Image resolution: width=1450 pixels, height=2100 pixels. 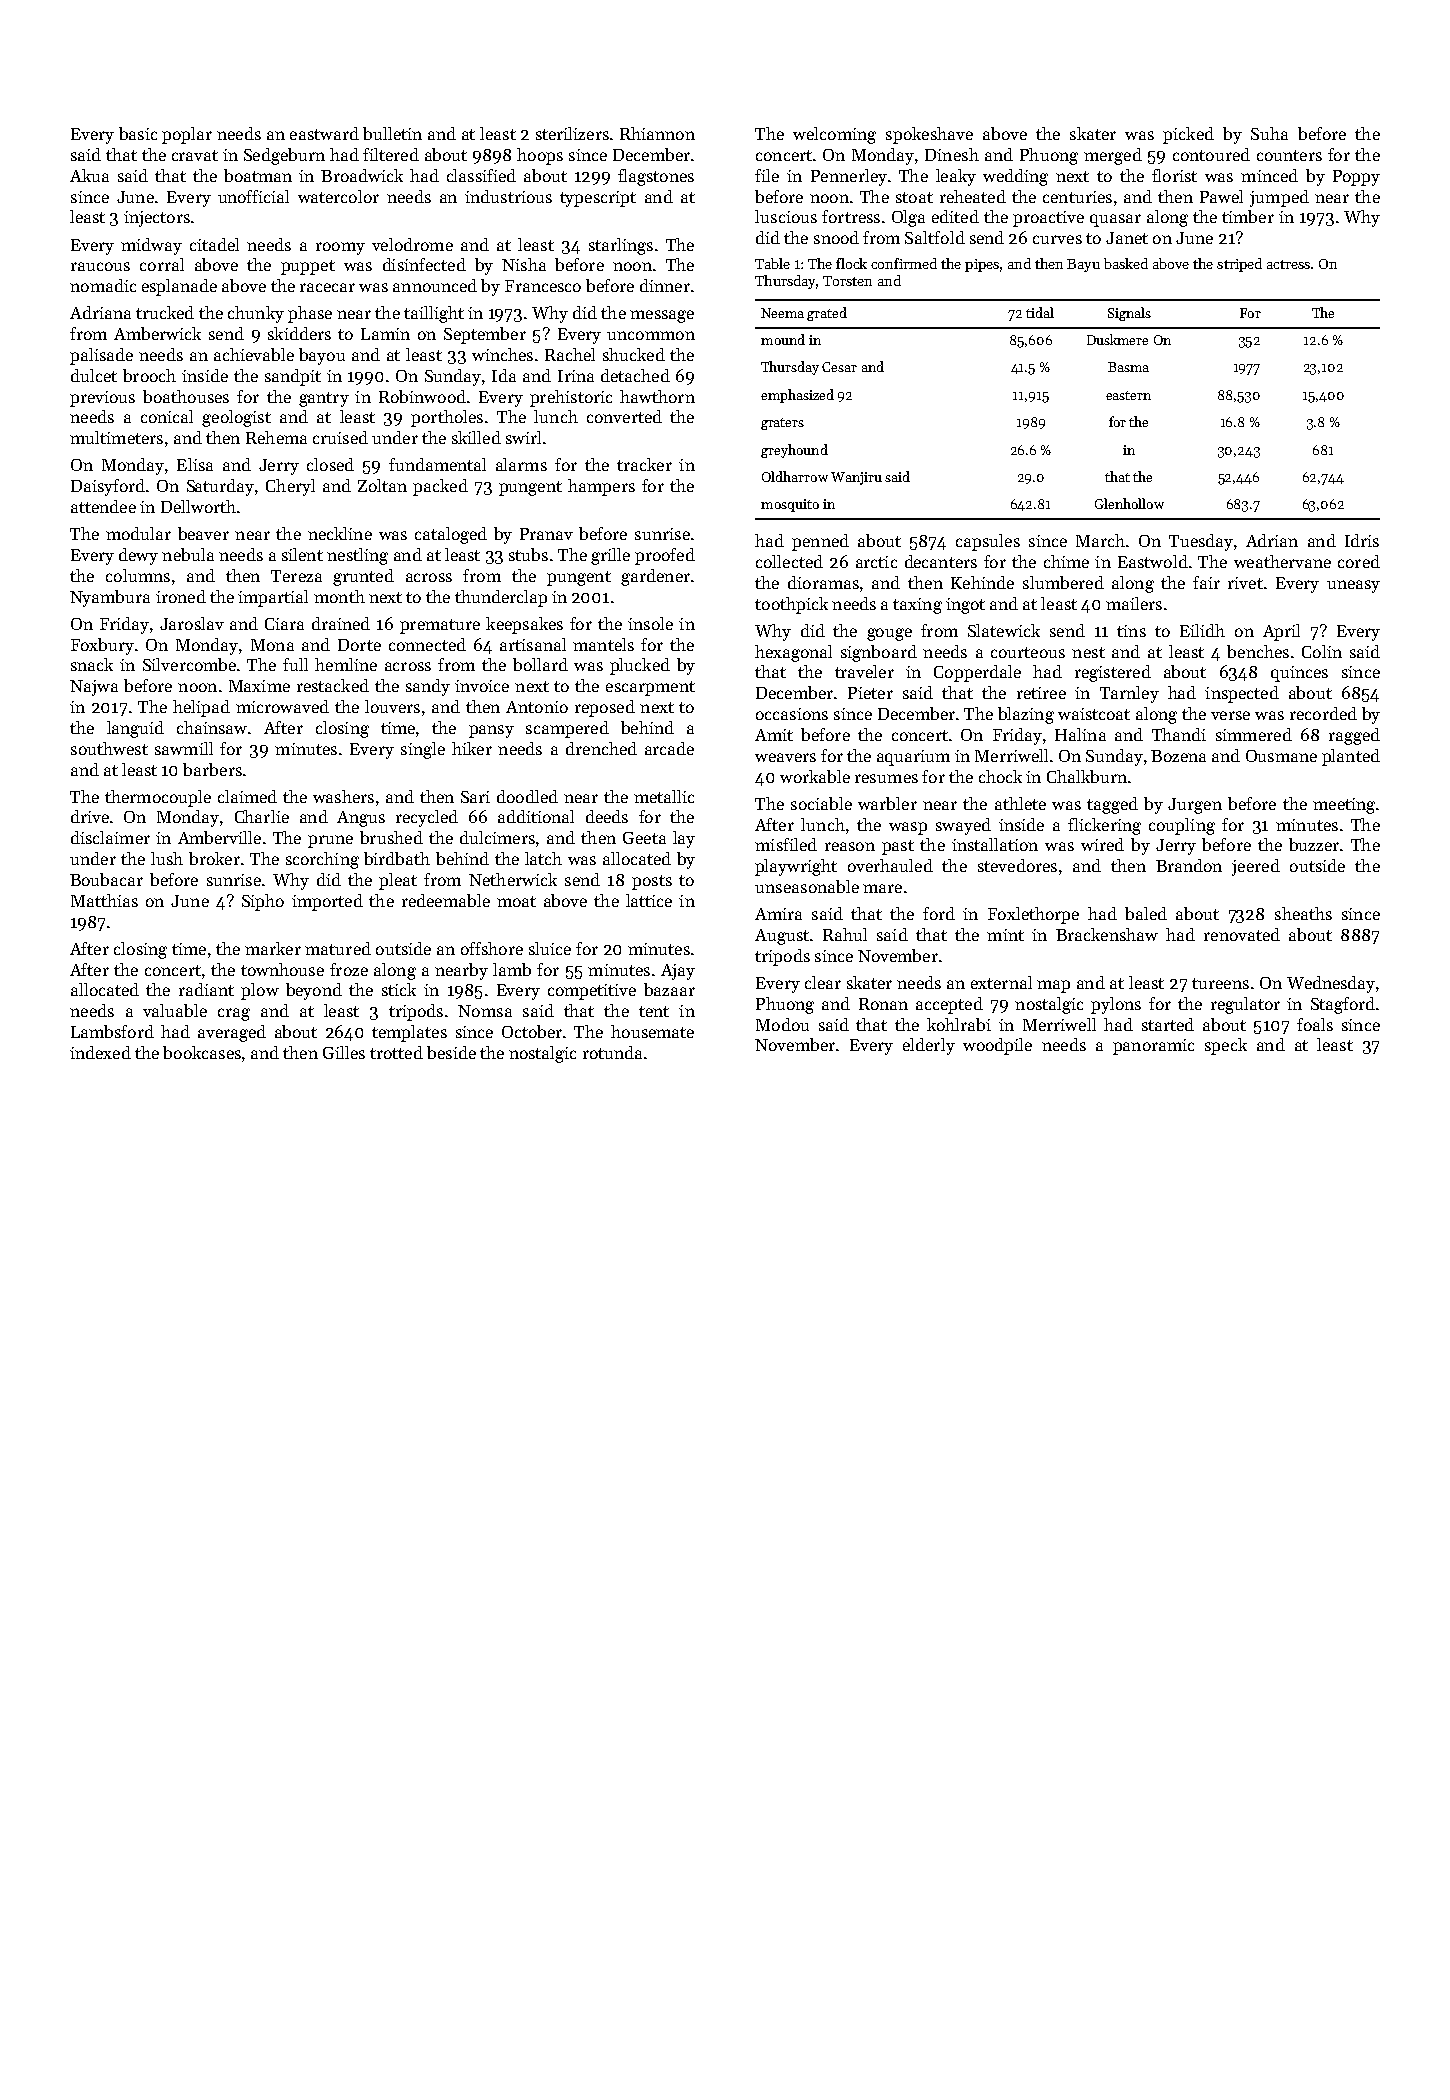 I want to click on Bozena, so click(x=1178, y=756).
